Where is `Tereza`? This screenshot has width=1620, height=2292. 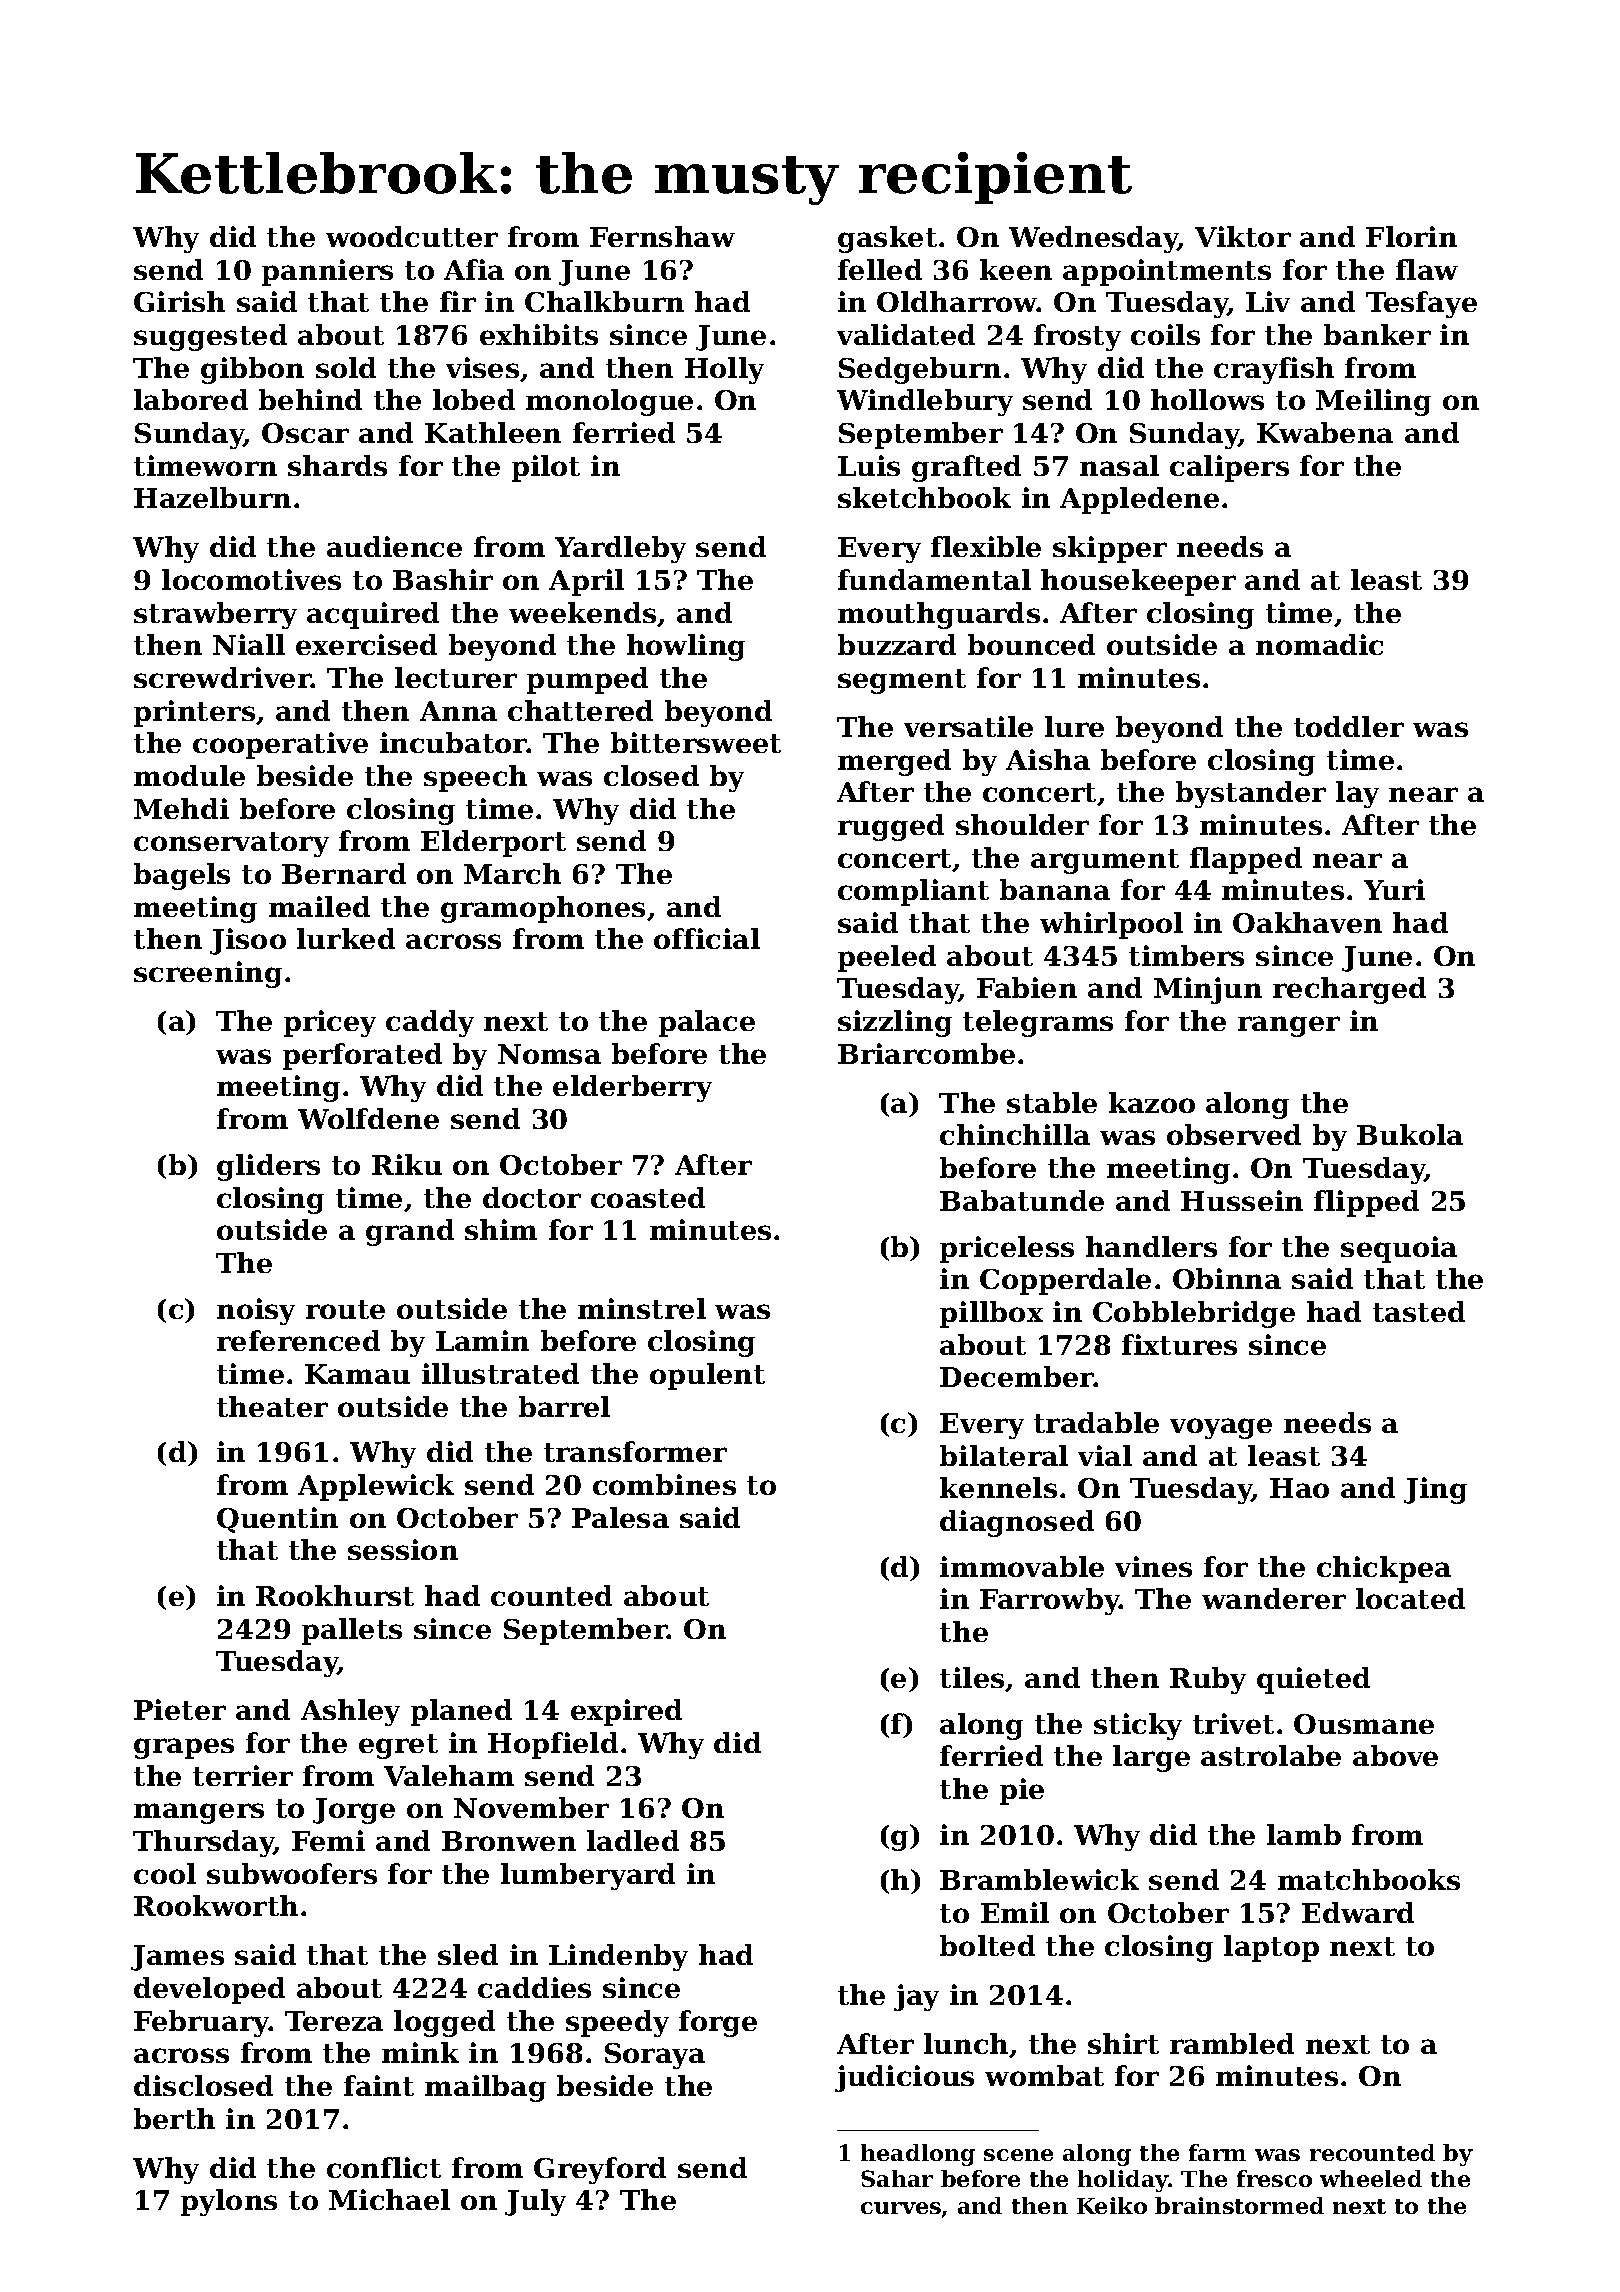
Tereza is located at coordinates (334, 2021).
